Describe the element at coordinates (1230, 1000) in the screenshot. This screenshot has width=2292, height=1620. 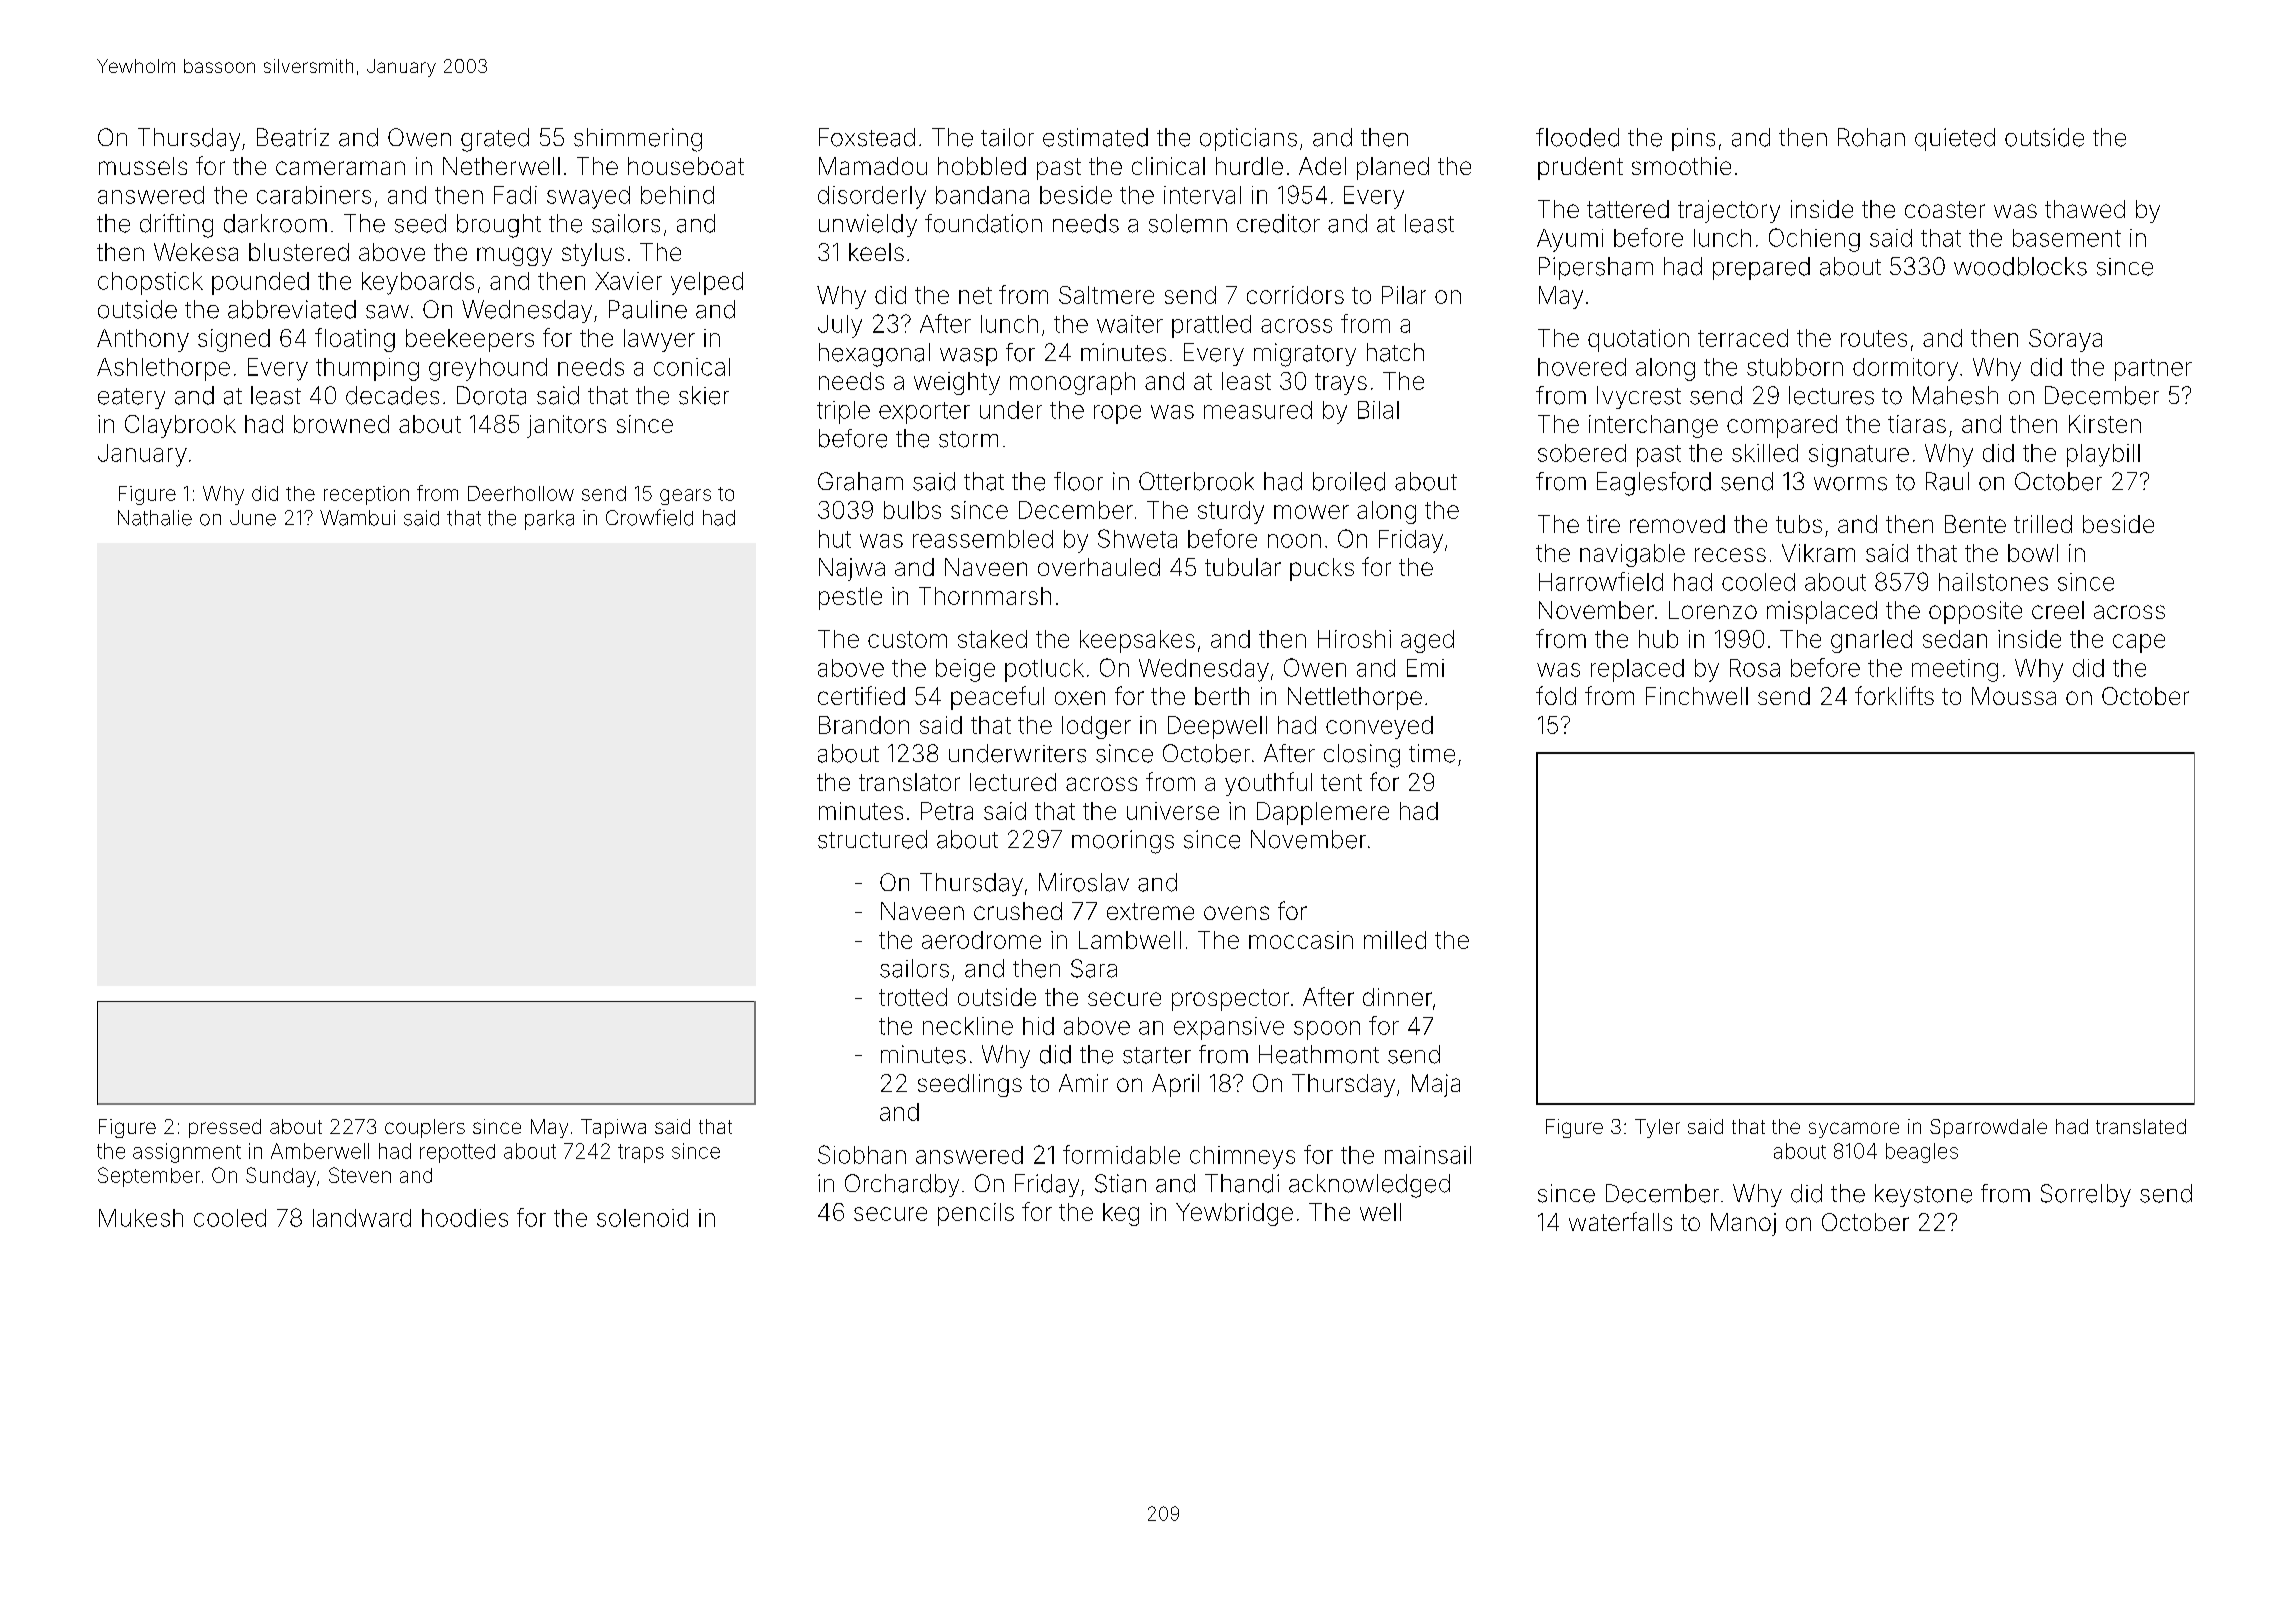
I see `prospector` at that location.
